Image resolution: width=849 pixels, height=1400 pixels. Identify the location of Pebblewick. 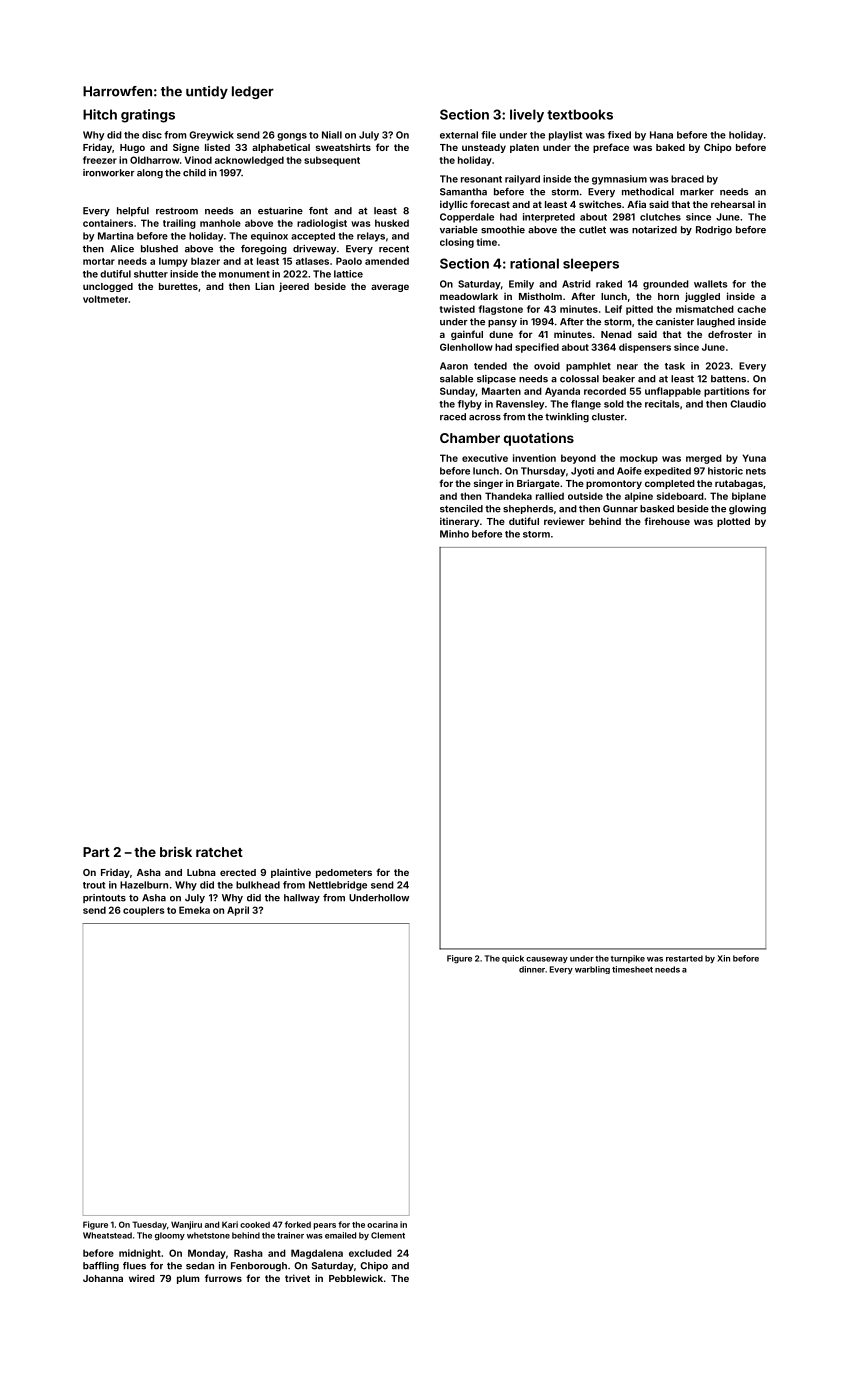
(356, 1278).
